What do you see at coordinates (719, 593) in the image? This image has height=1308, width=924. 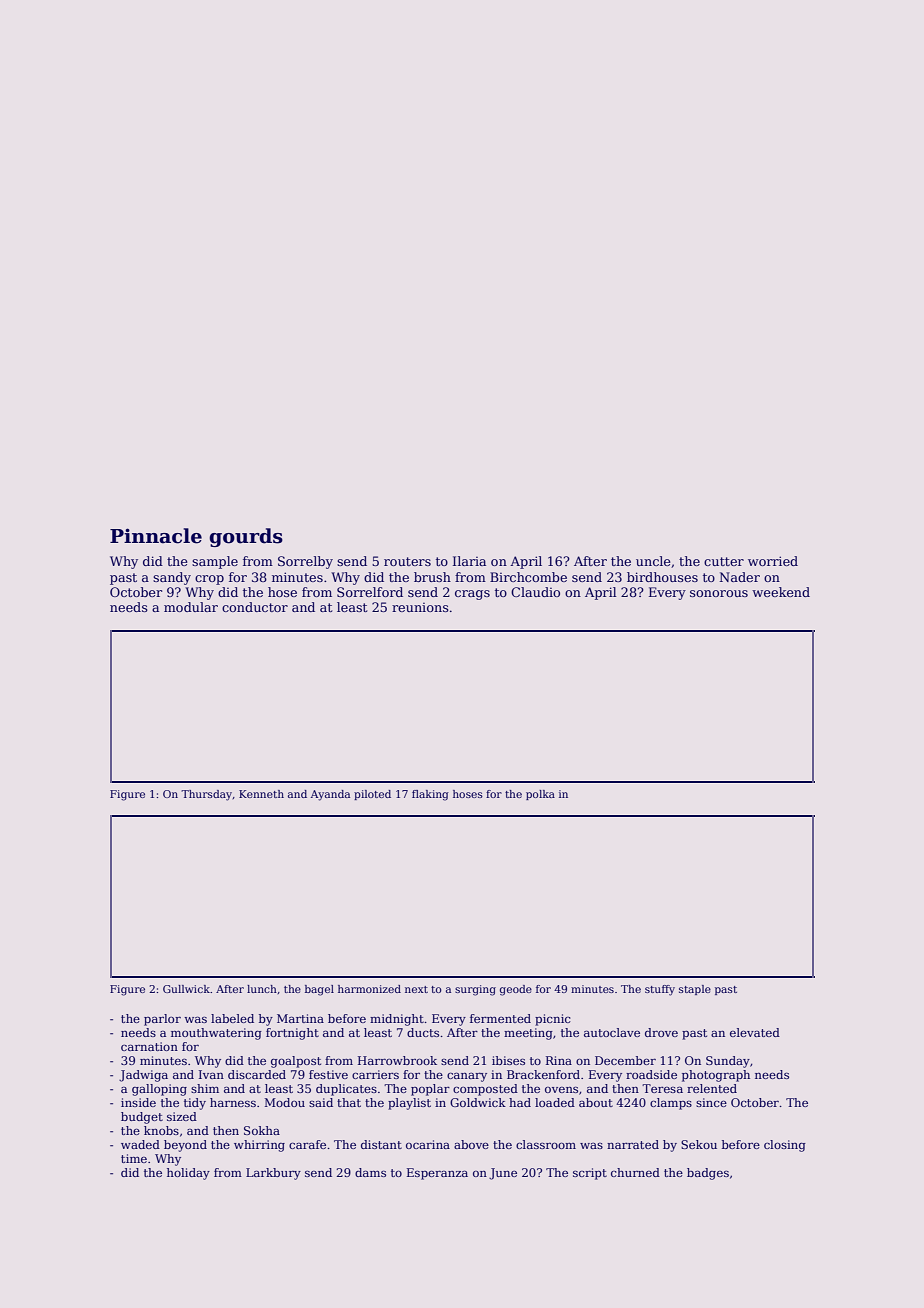 I see `sonorous` at bounding box center [719, 593].
